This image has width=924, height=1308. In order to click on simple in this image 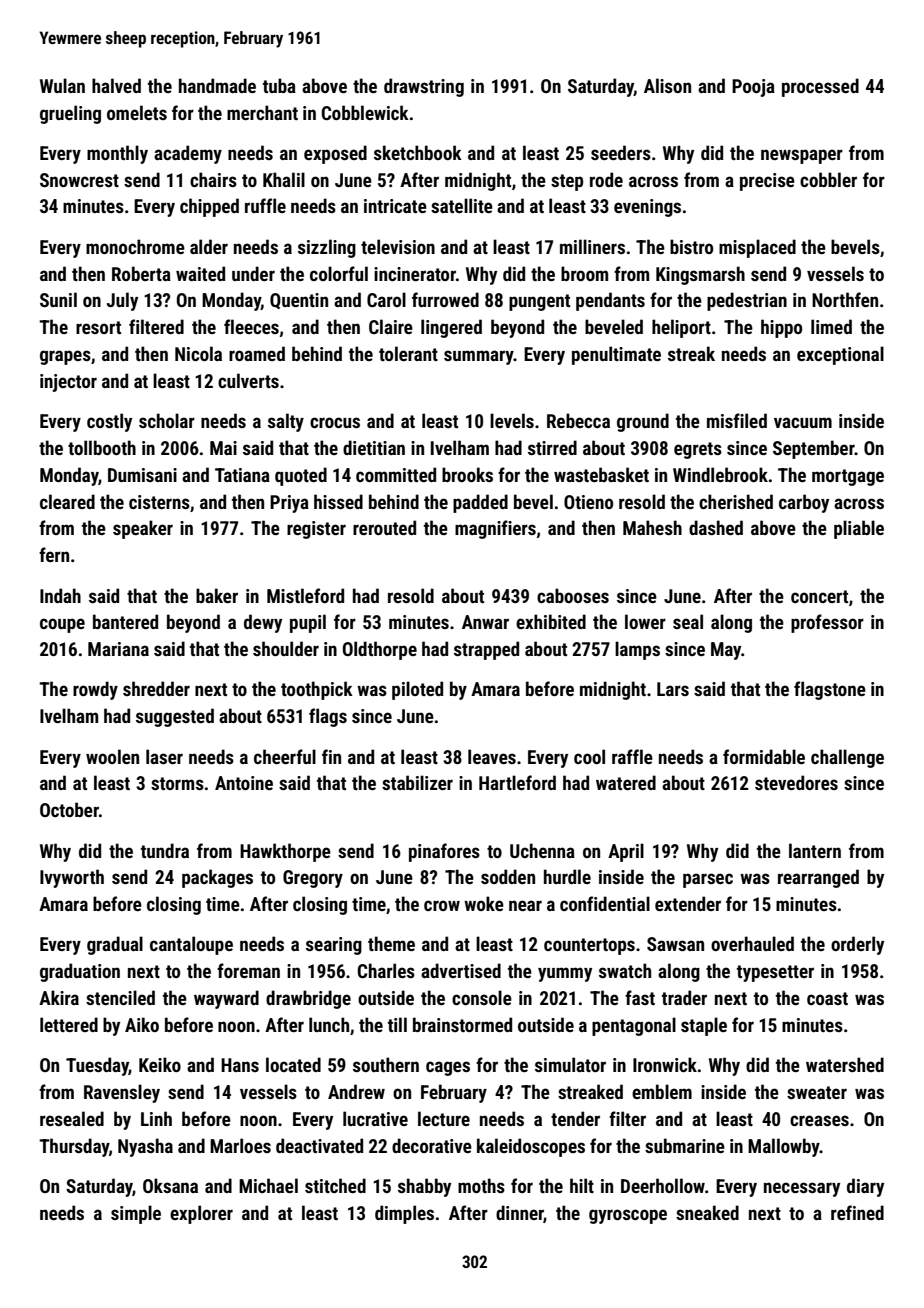, I will do `click(136, 1214)`.
